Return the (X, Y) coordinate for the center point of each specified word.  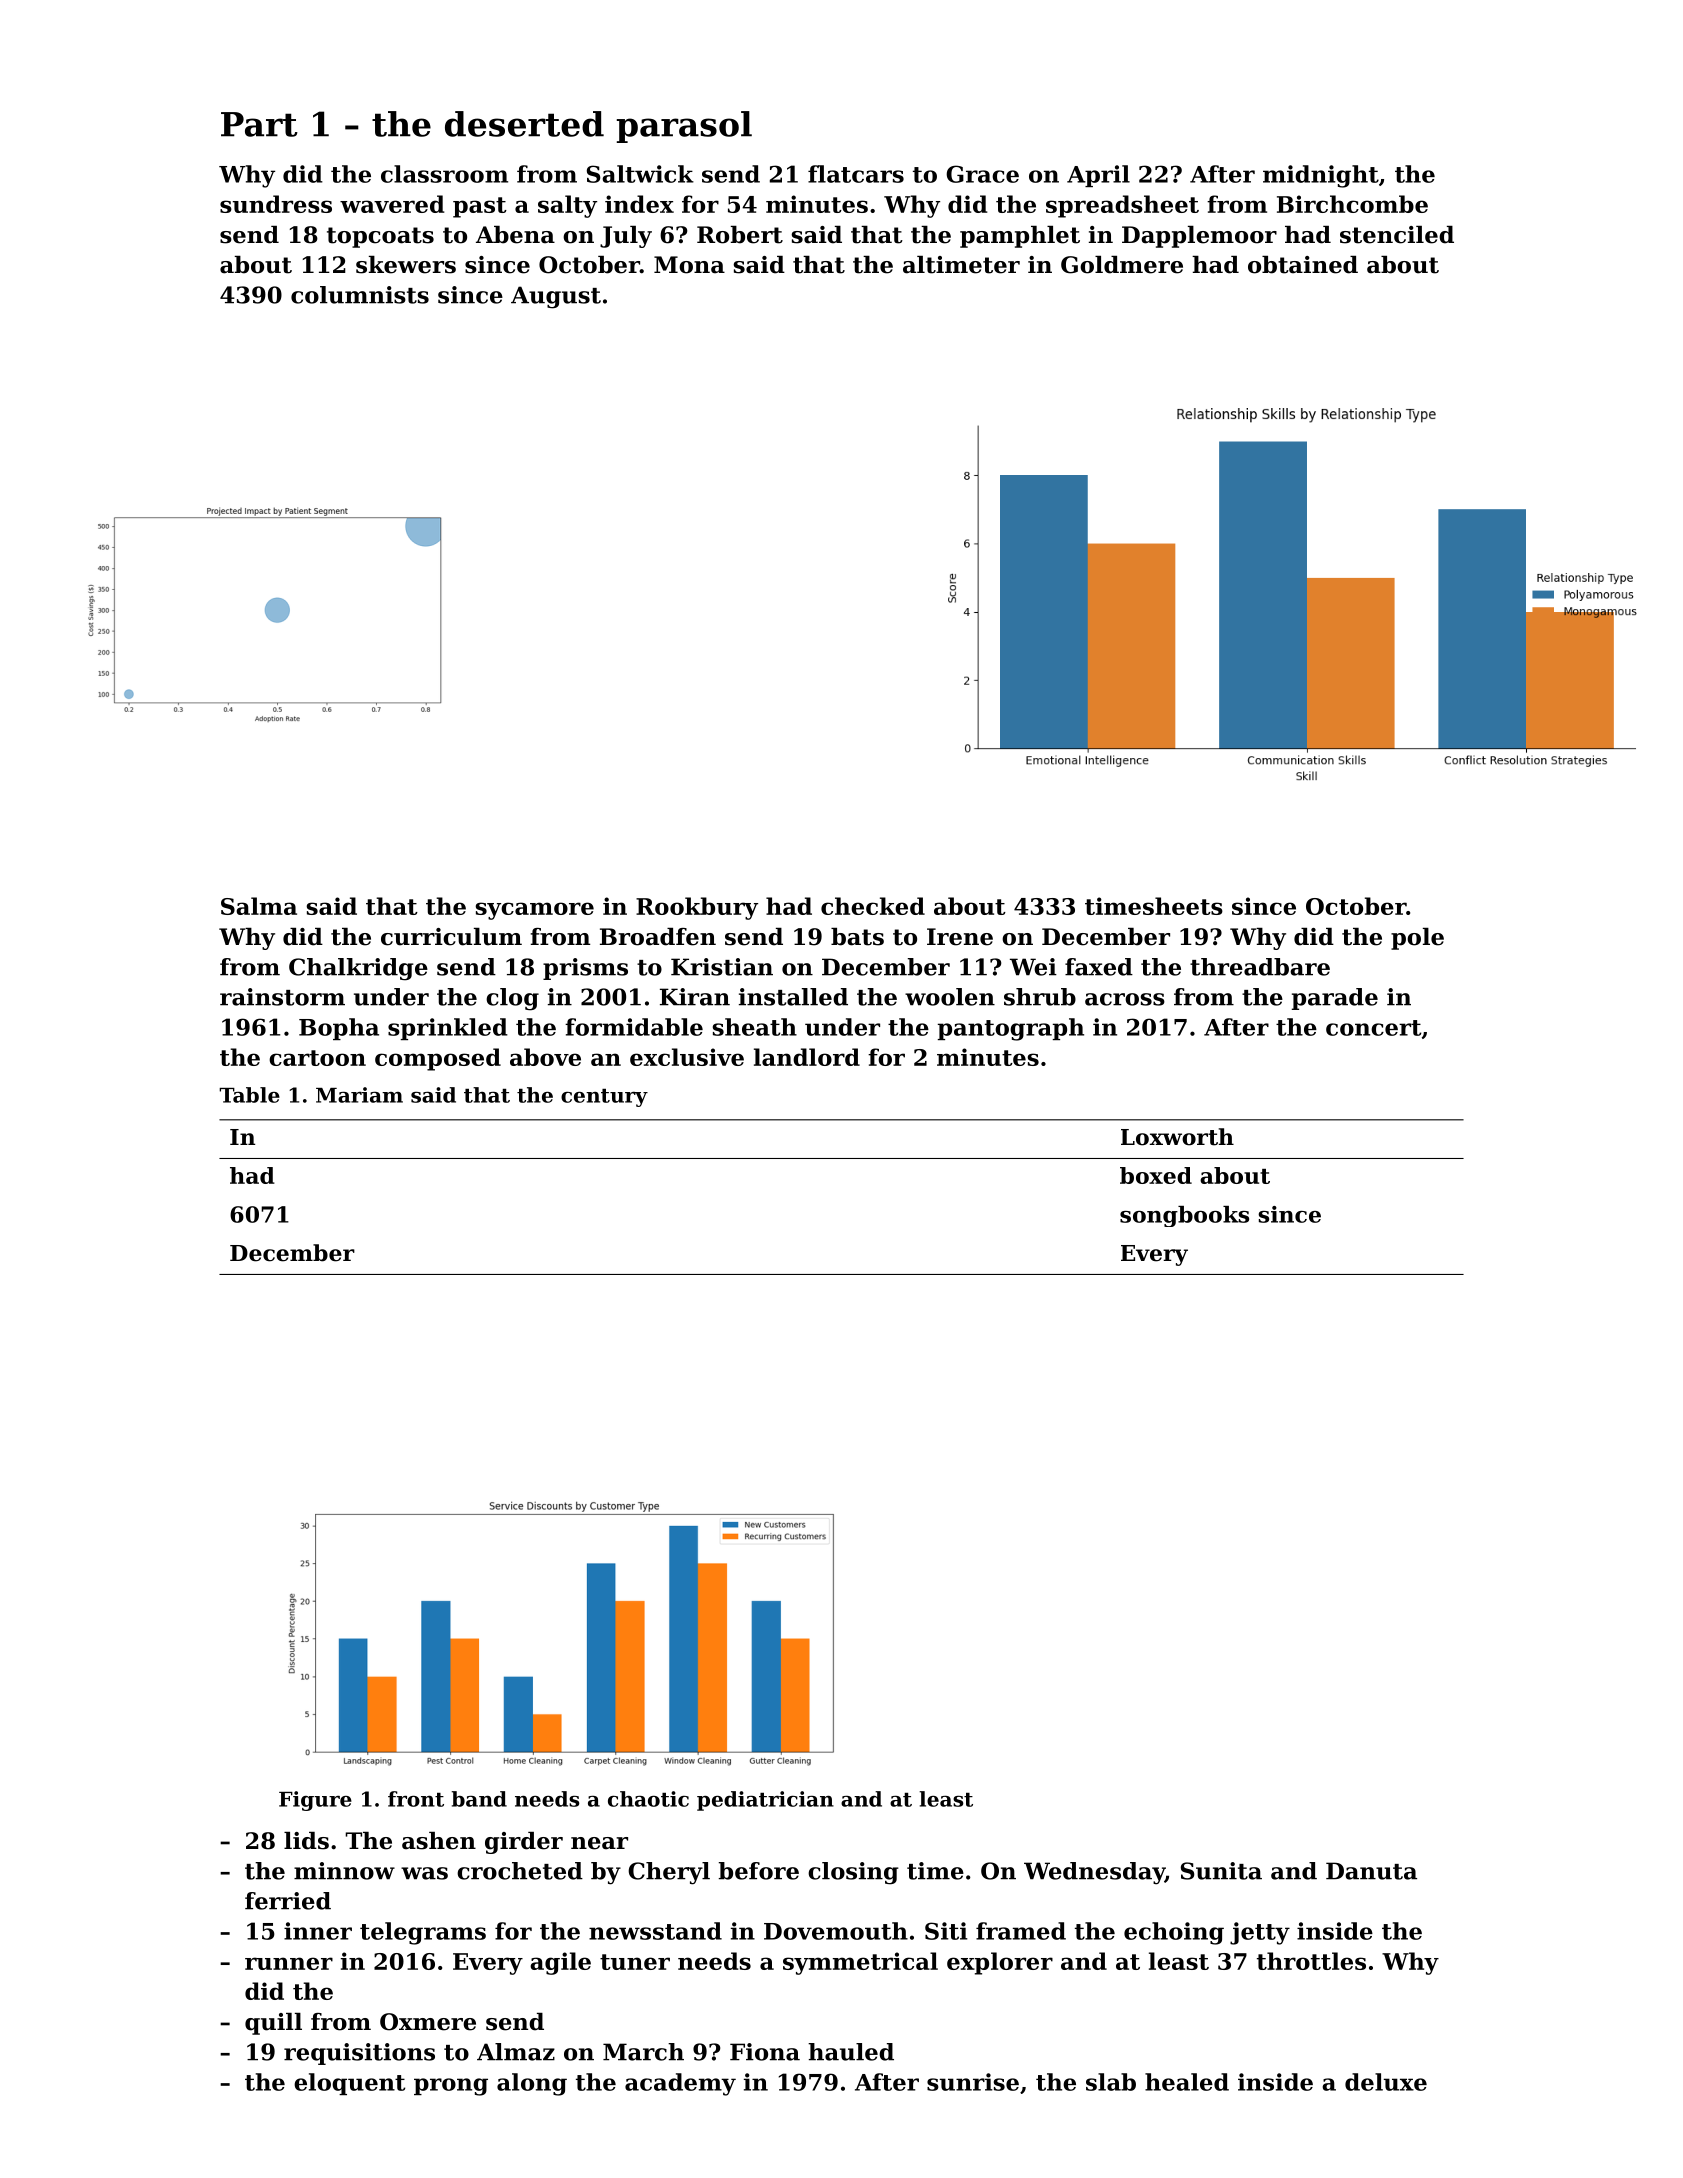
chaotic (648, 1799)
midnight (1321, 176)
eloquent (349, 2084)
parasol (684, 127)
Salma (259, 906)
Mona (689, 265)
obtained (1303, 265)
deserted (524, 124)
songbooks (1184, 1216)
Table (249, 1095)
